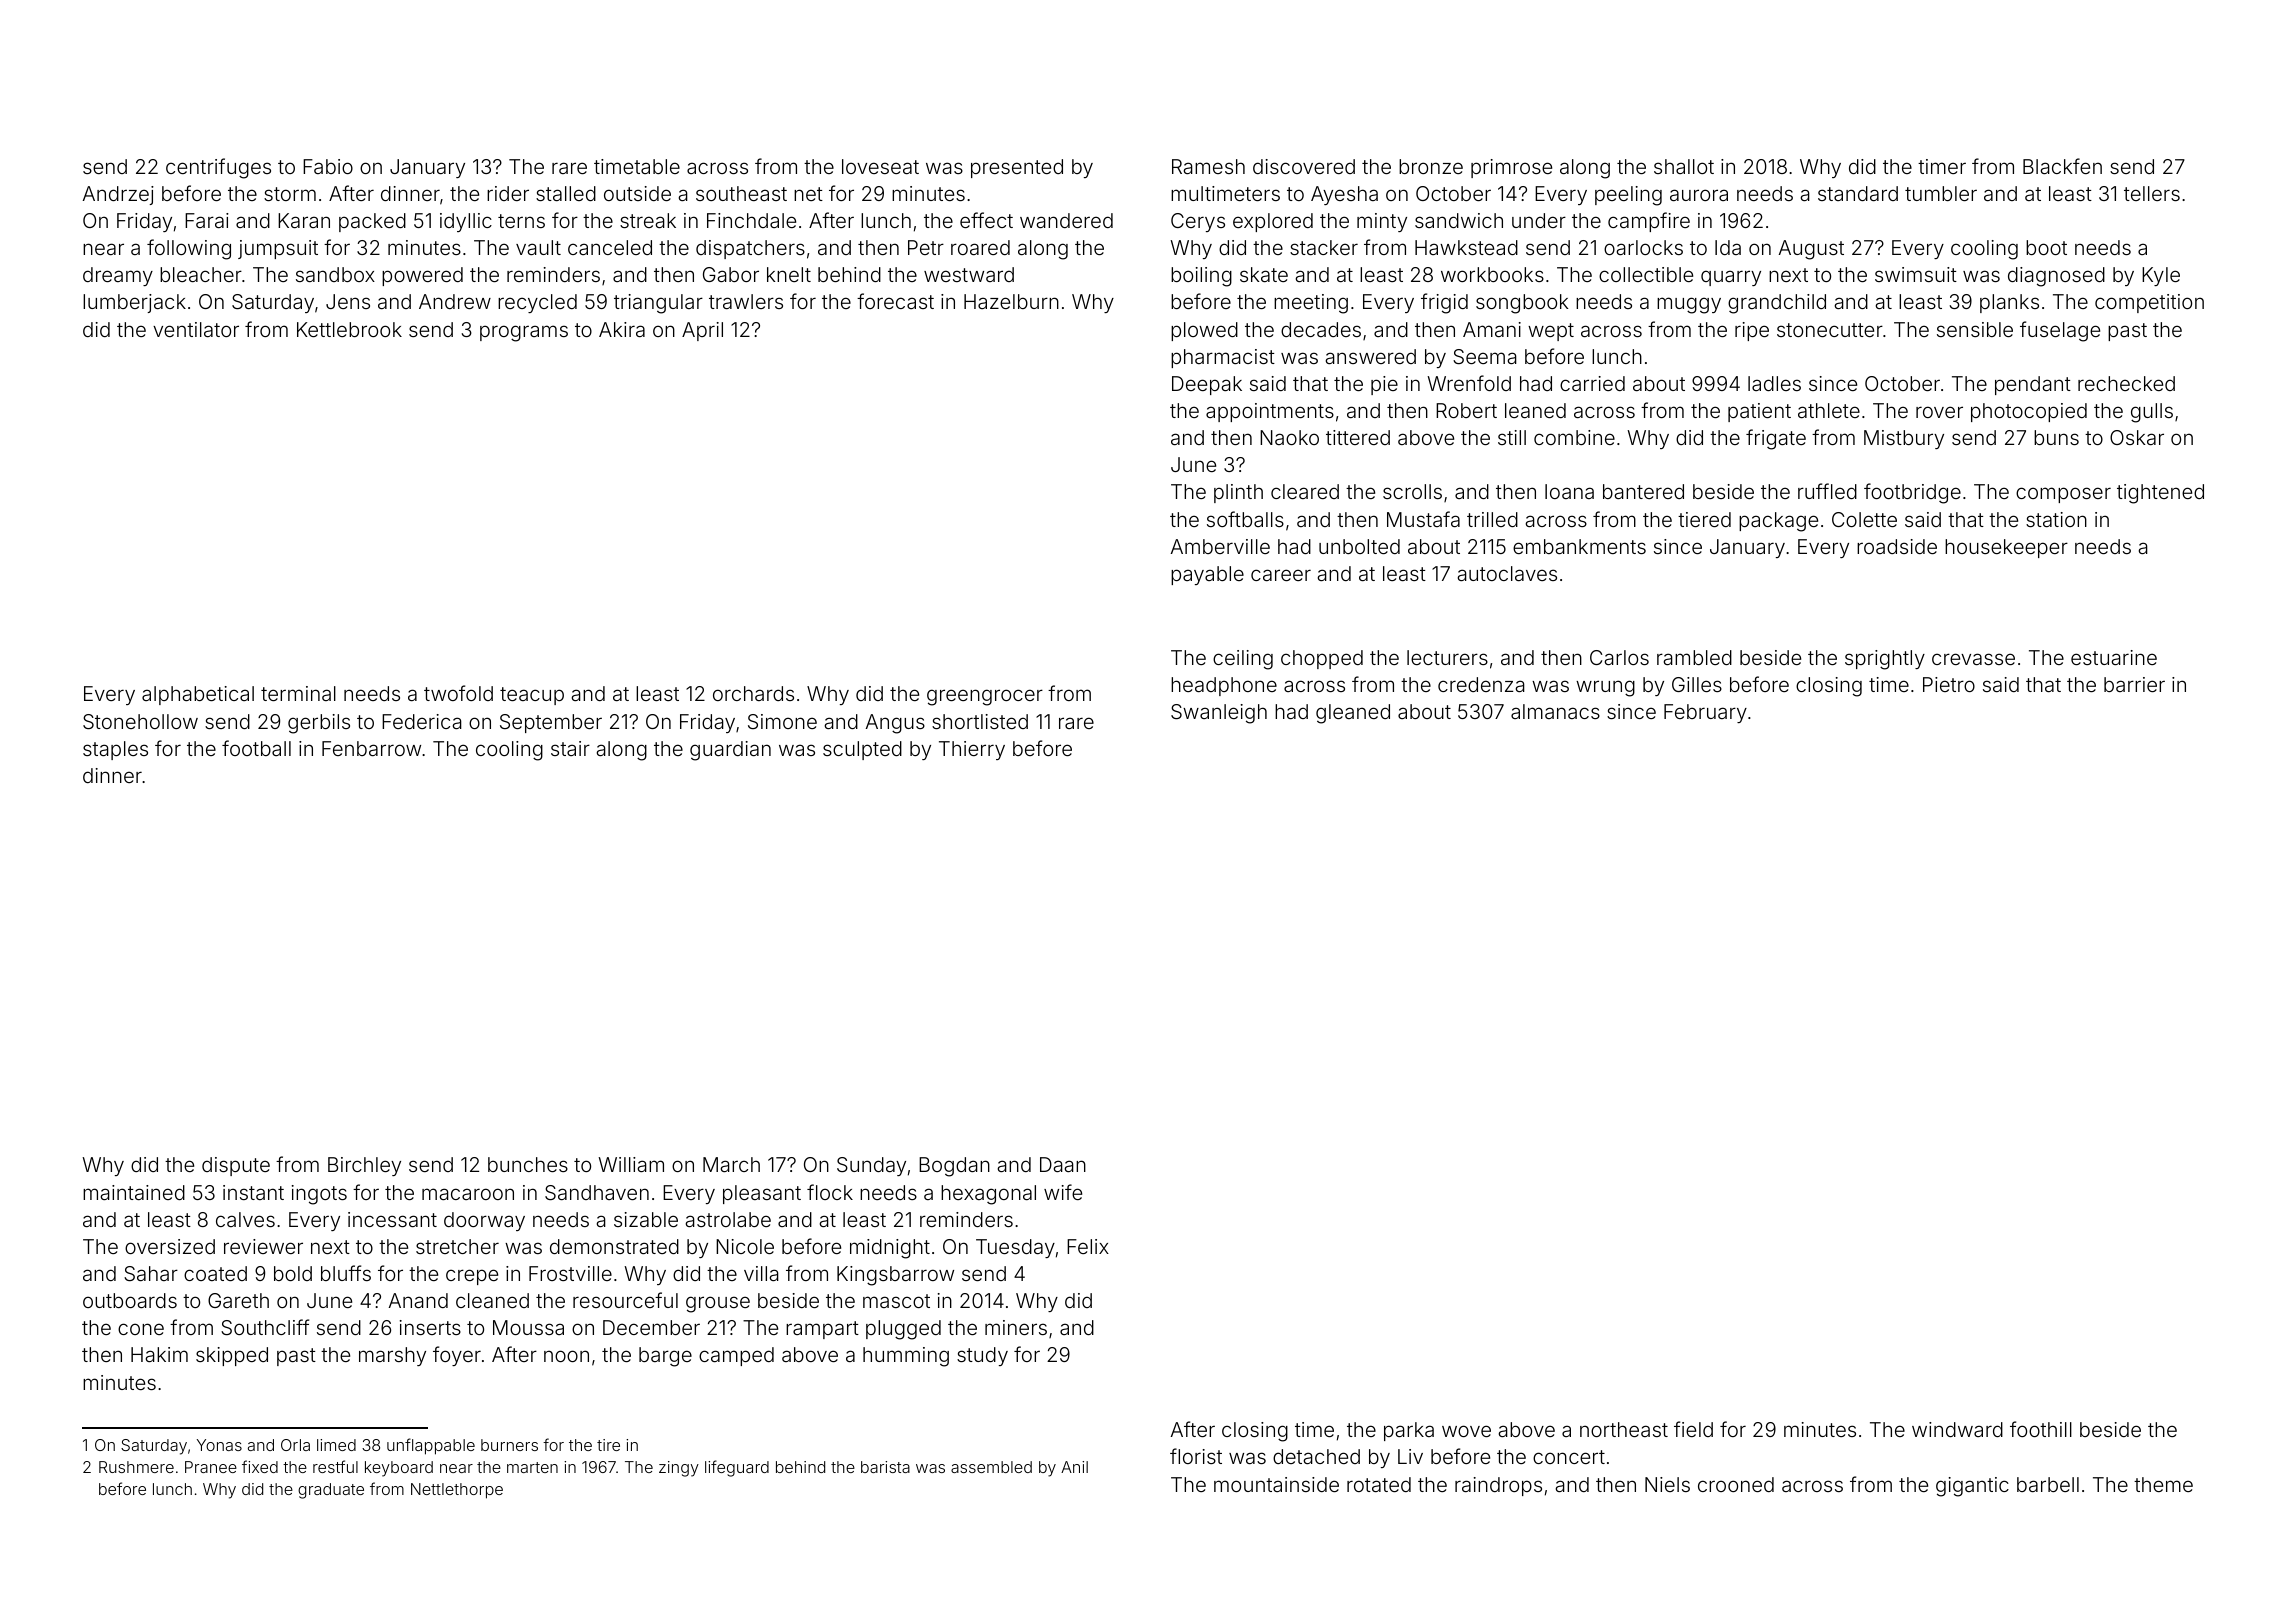 The image size is (2292, 1620). What do you see at coordinates (972, 750) in the screenshot?
I see `Thierry` at bounding box center [972, 750].
